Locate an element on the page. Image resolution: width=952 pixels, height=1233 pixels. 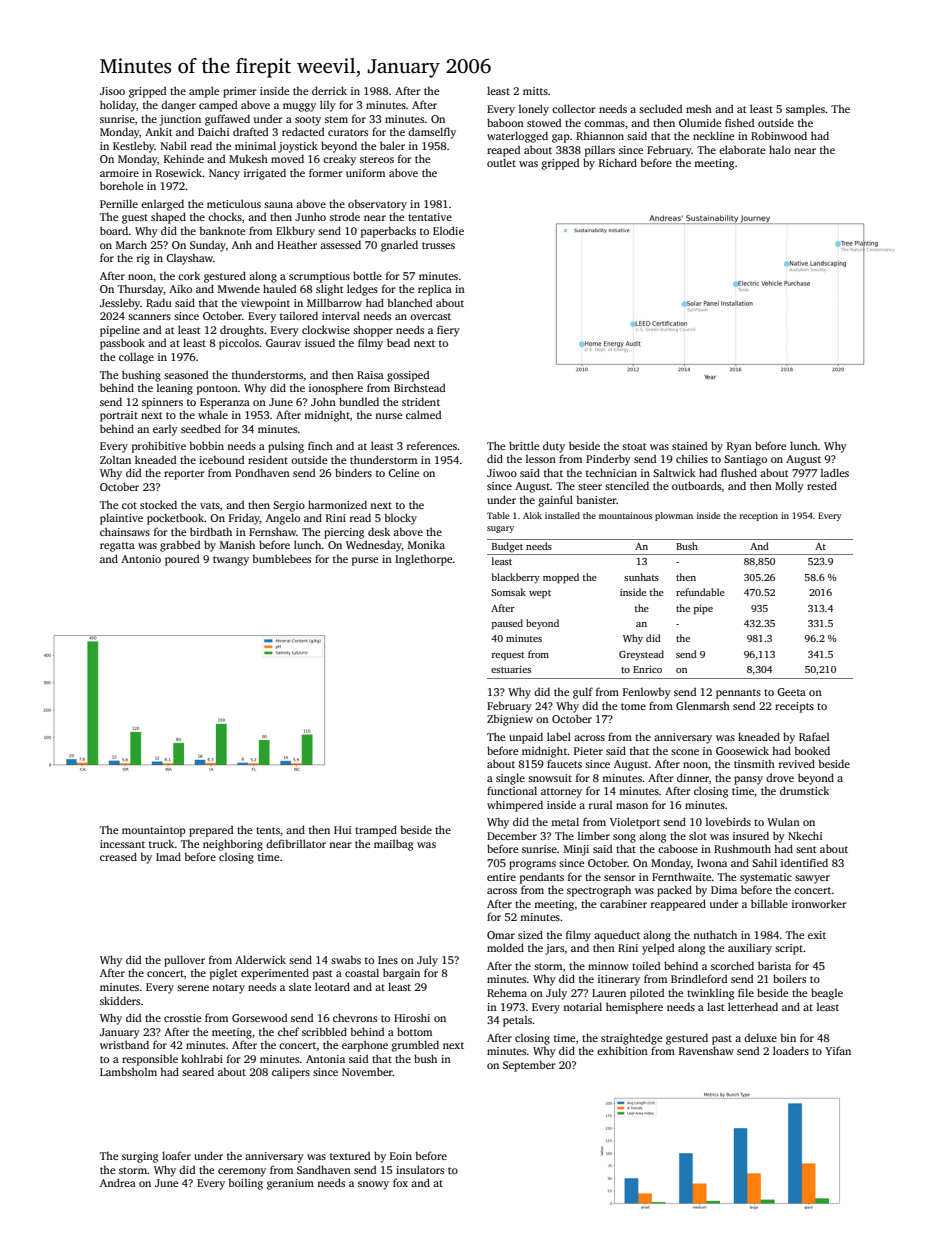
Jisoo is located at coordinates (112, 91).
